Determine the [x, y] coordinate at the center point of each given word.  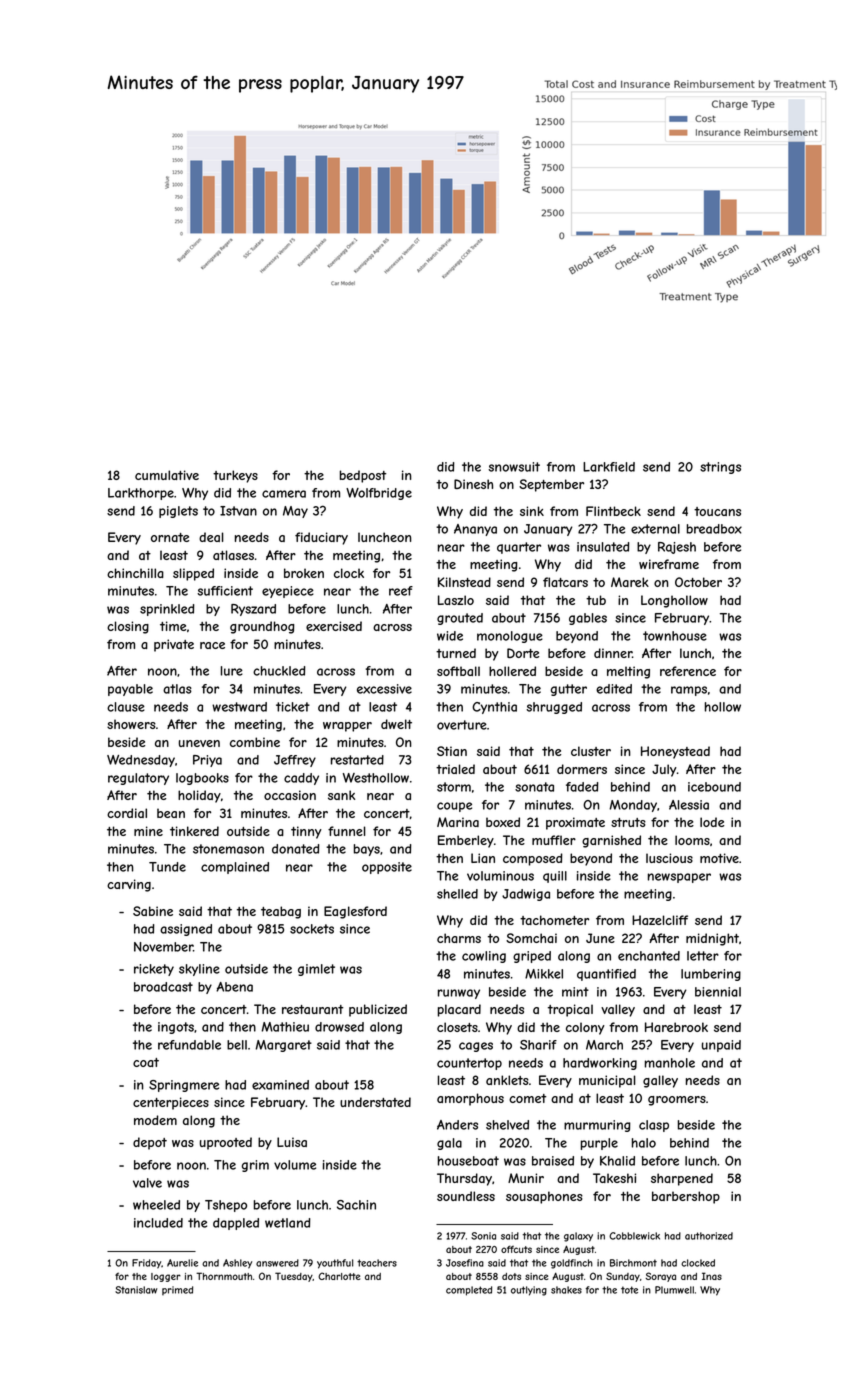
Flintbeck [613, 511]
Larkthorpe [141, 494]
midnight [712, 939]
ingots [176, 1028]
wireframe [669, 564]
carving [129, 885]
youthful [335, 1264]
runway [459, 994]
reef [401, 591]
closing [128, 627]
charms [459, 938]
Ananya [475, 530]
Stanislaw [136, 1290]
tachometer [554, 920]
